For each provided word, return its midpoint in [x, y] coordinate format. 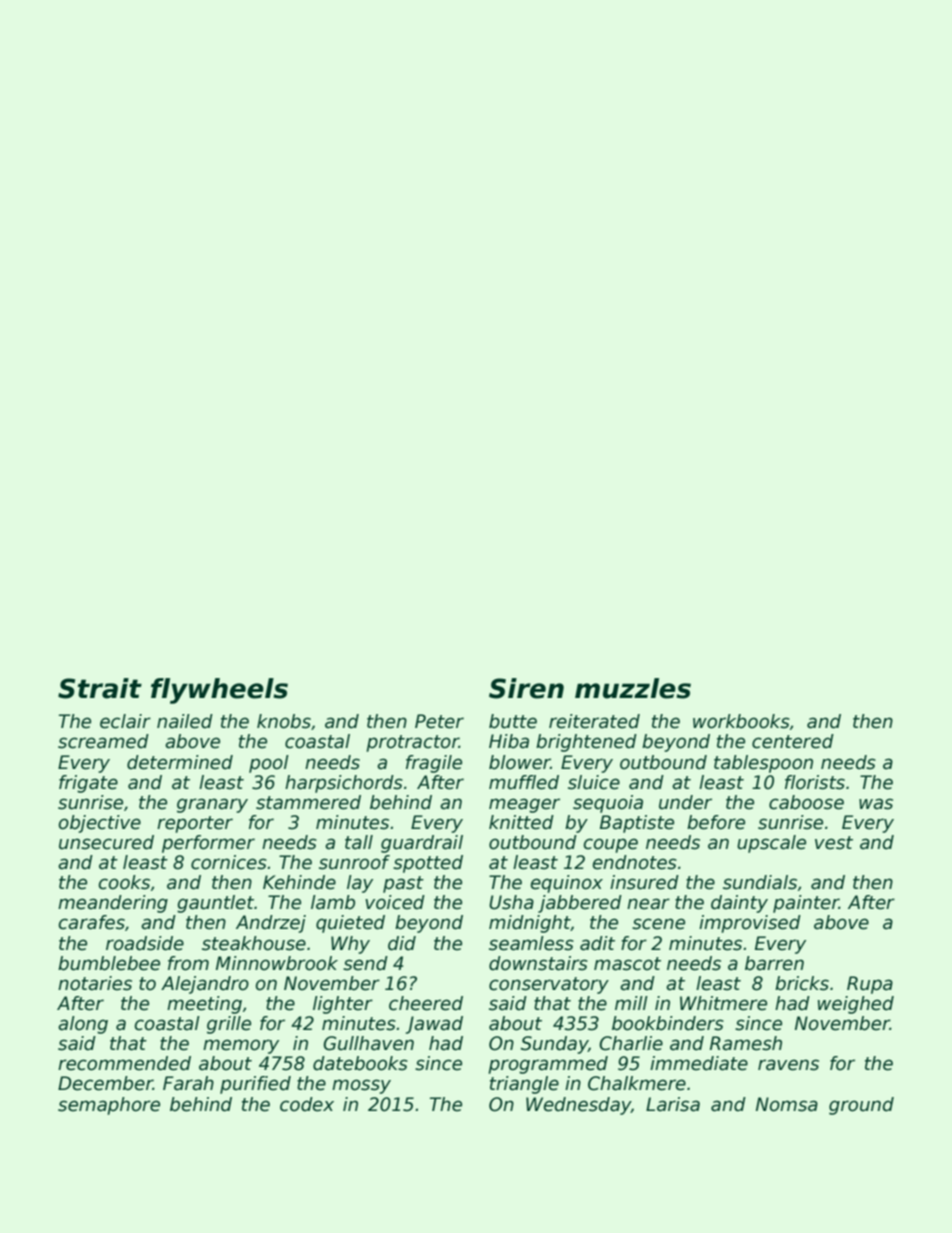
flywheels [219, 691]
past [403, 884]
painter [806, 904]
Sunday [554, 1045]
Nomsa [787, 1104]
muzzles [633, 688]
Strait [100, 688]
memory [241, 1046]
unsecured [106, 842]
